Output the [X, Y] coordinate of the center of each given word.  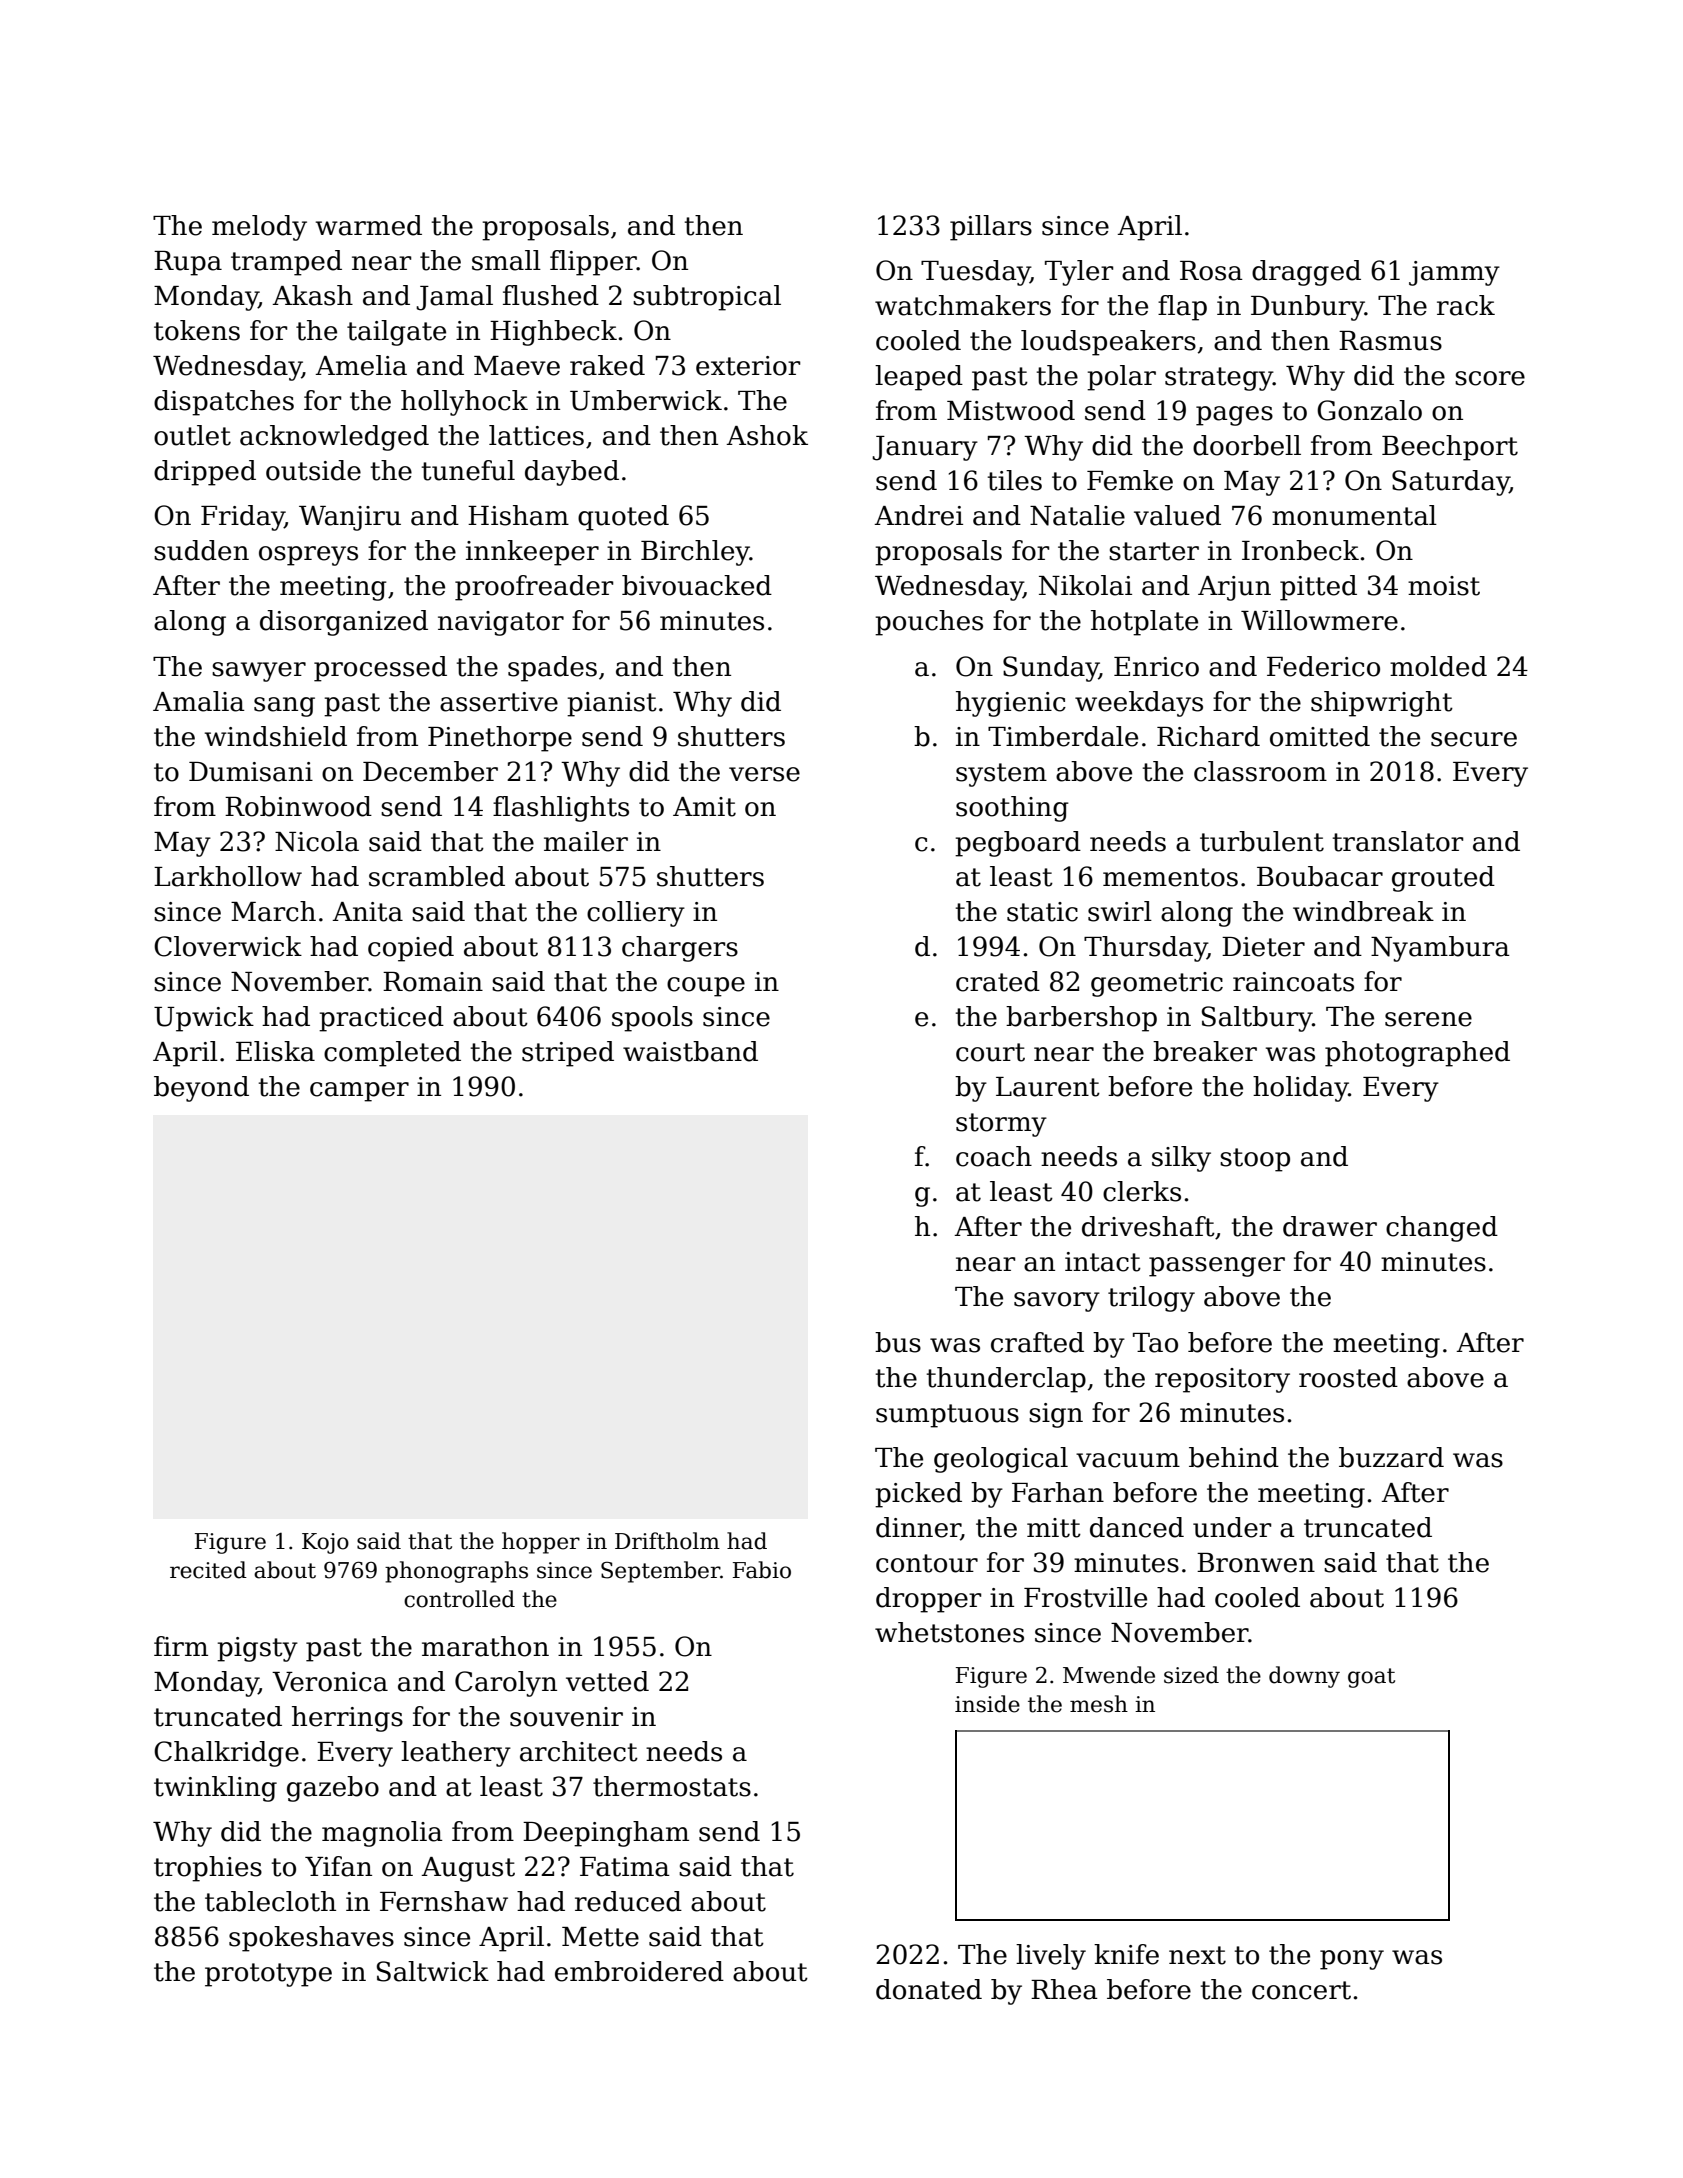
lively [1051, 1957]
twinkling [215, 1789]
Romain [433, 982]
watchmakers [963, 305]
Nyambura [1440, 949]
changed [1442, 1229]
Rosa [1211, 271]
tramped [286, 263]
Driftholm [667, 1541]
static [1042, 912]
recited [208, 1570]
